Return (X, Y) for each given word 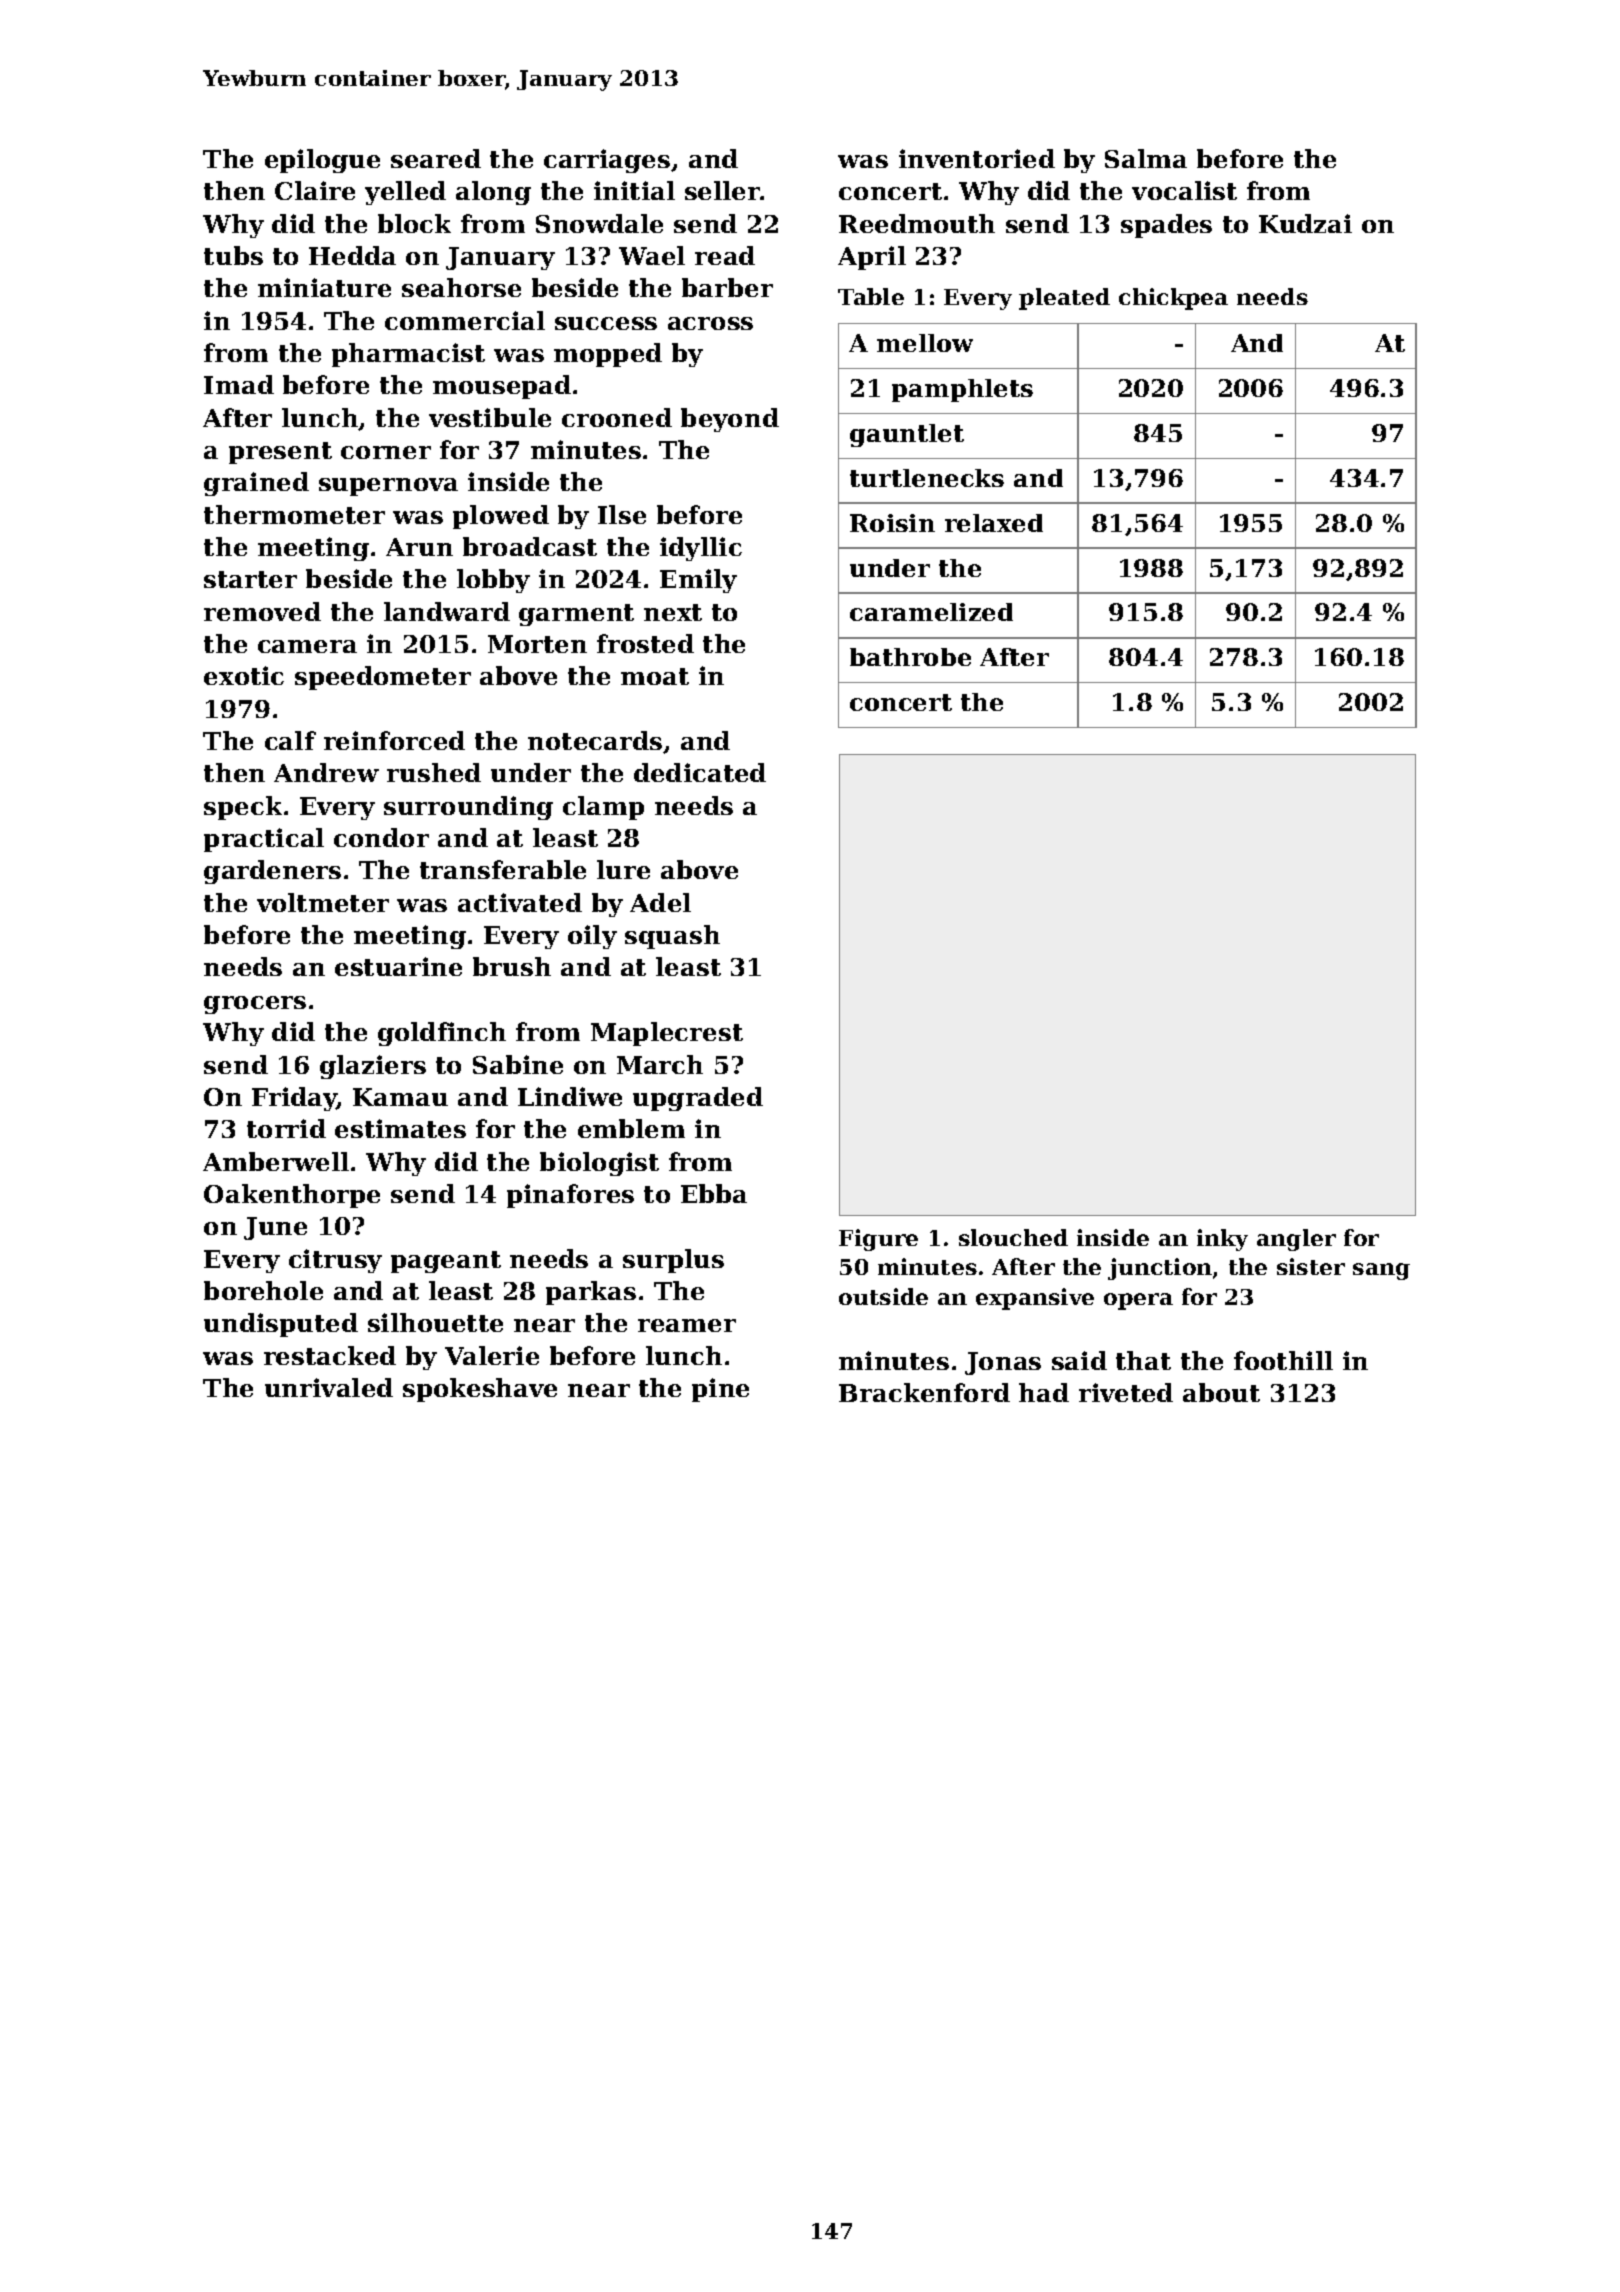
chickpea (1173, 299)
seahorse (461, 287)
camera (307, 646)
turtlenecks (927, 478)
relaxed (994, 523)
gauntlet (907, 435)
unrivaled (329, 1387)
